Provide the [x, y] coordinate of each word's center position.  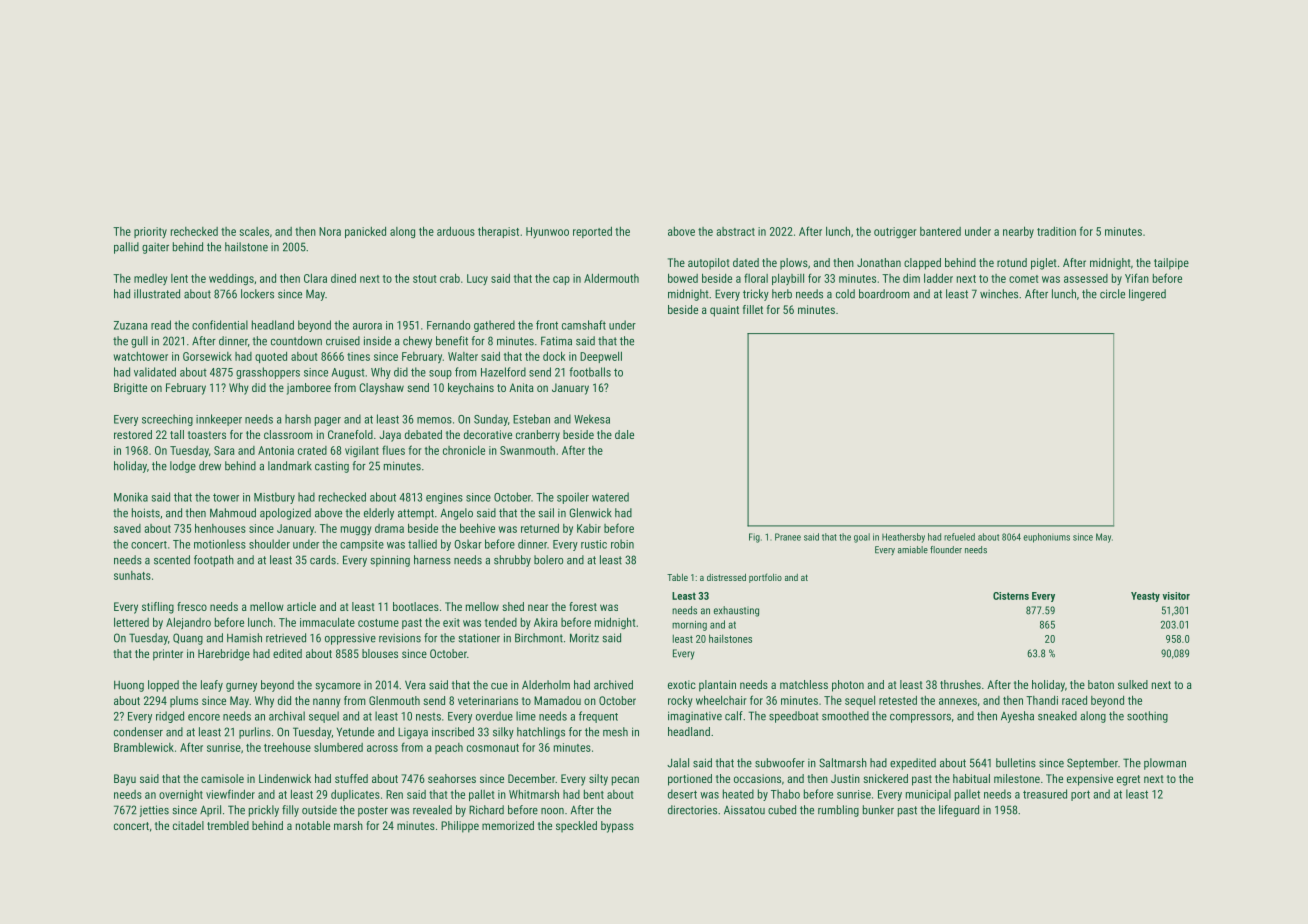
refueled [959, 537]
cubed [782, 810]
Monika [131, 497]
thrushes [960, 684]
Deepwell [601, 357]
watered [610, 497]
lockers [257, 294]
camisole [222, 778]
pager [328, 421]
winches [999, 294]
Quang [188, 639]
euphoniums [1046, 538]
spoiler [573, 498]
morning [689, 626]
